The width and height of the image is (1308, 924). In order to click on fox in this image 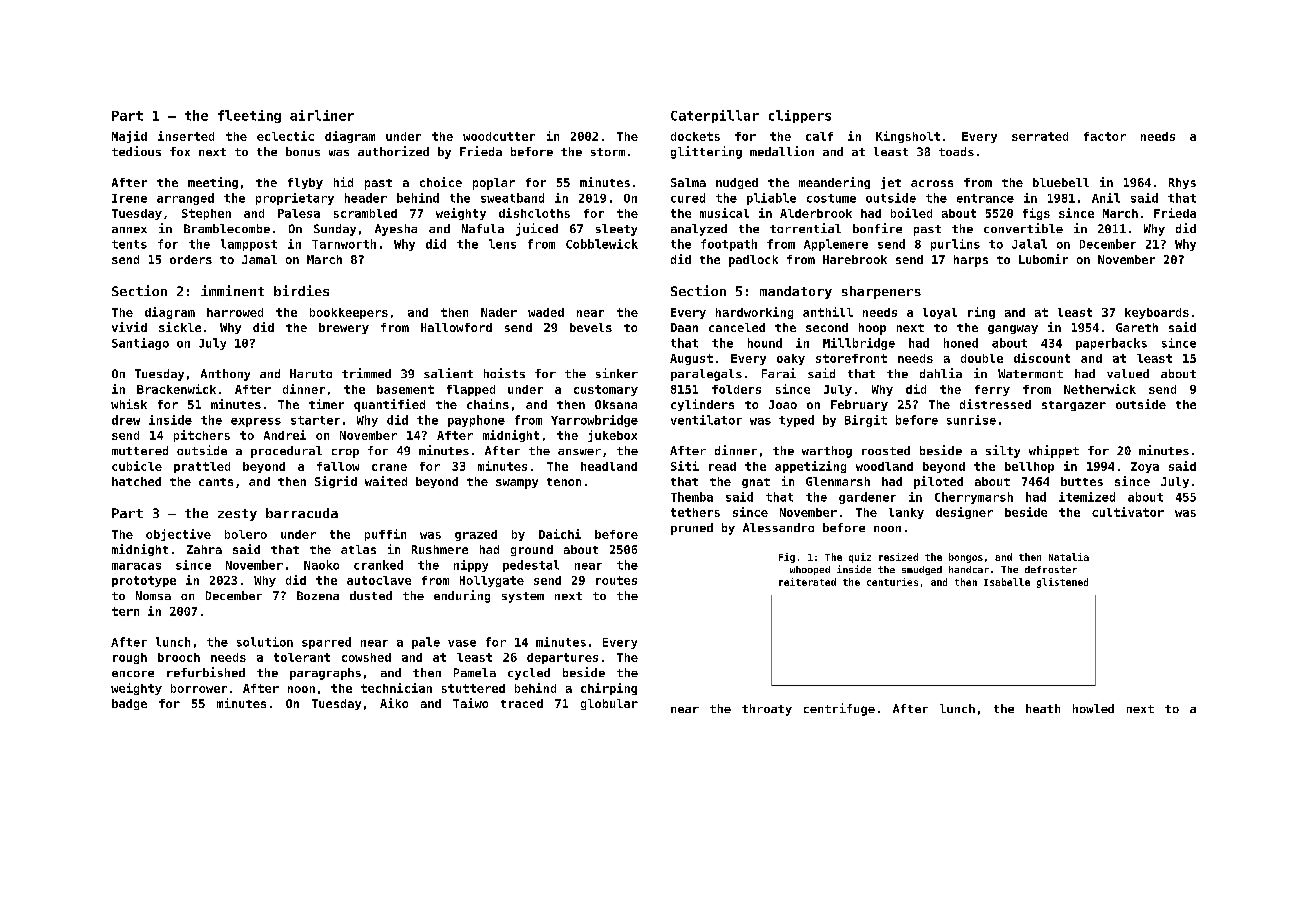, I will do `click(180, 151)`.
